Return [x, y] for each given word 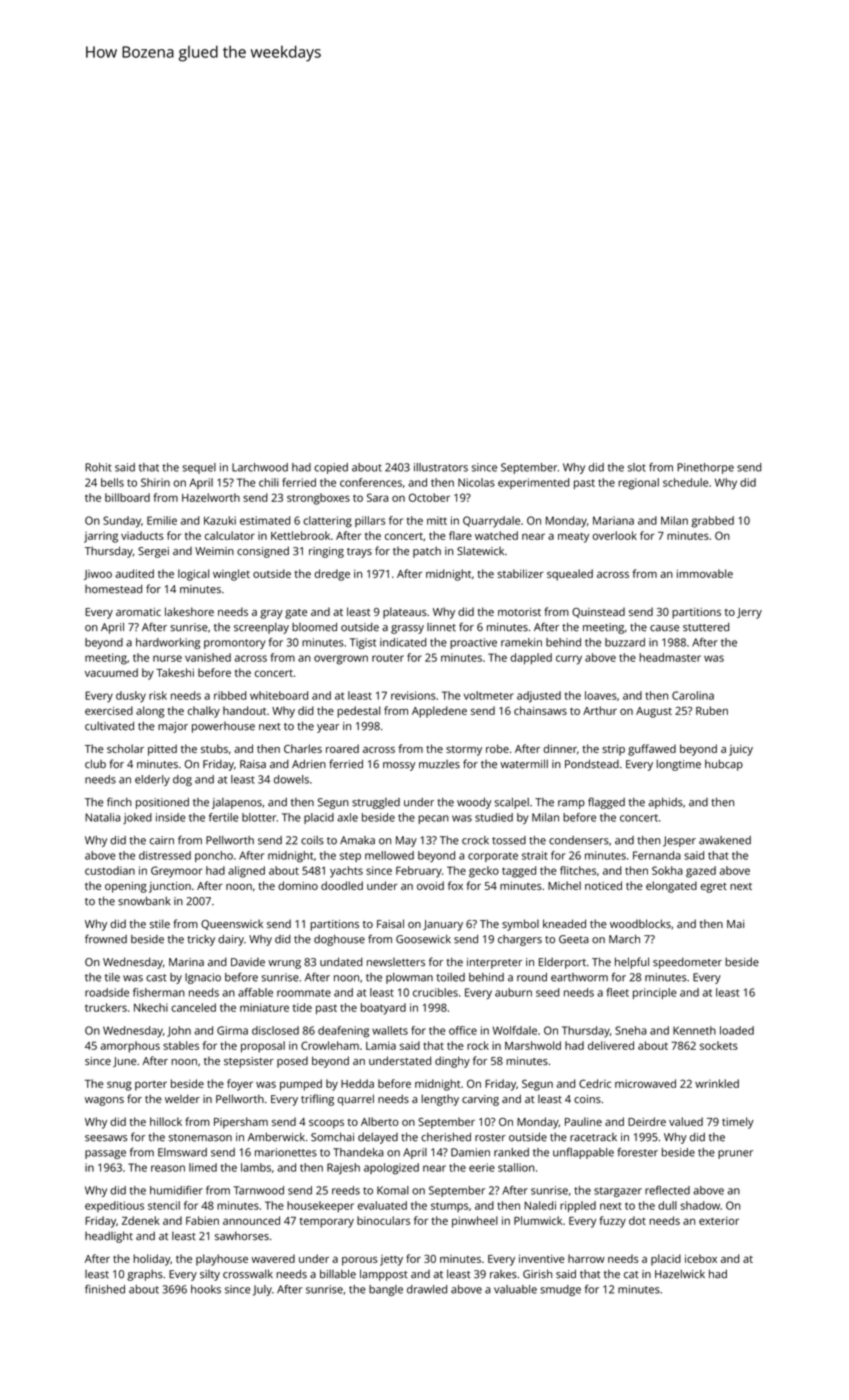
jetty [391, 1260]
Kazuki [220, 520]
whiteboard [279, 695]
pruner [735, 1154]
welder [182, 1099]
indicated [403, 642]
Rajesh [343, 1169]
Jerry [749, 613]
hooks [206, 1289]
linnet [441, 627]
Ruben [712, 710]
